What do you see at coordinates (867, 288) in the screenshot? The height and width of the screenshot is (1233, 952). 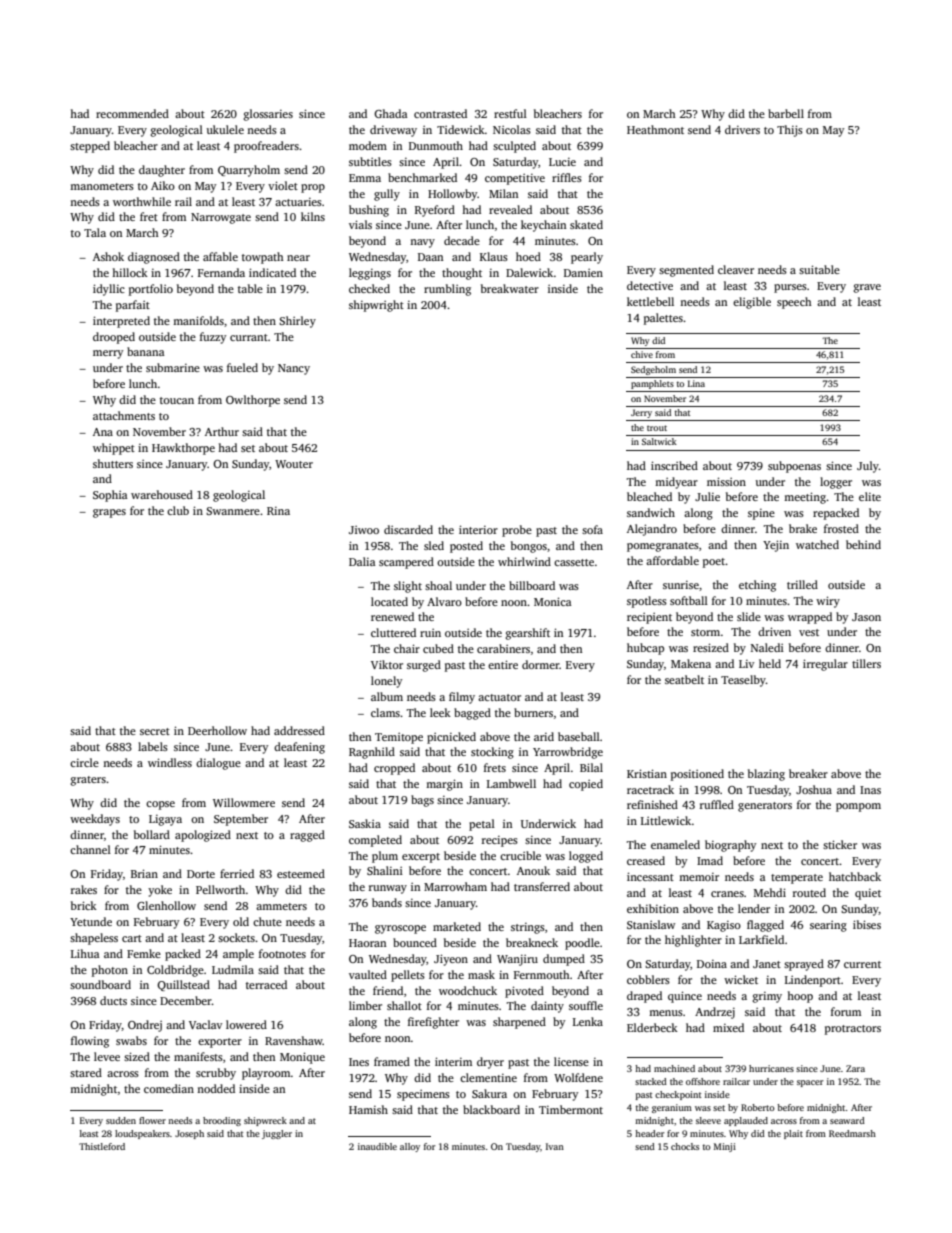 I see `grave` at bounding box center [867, 288].
